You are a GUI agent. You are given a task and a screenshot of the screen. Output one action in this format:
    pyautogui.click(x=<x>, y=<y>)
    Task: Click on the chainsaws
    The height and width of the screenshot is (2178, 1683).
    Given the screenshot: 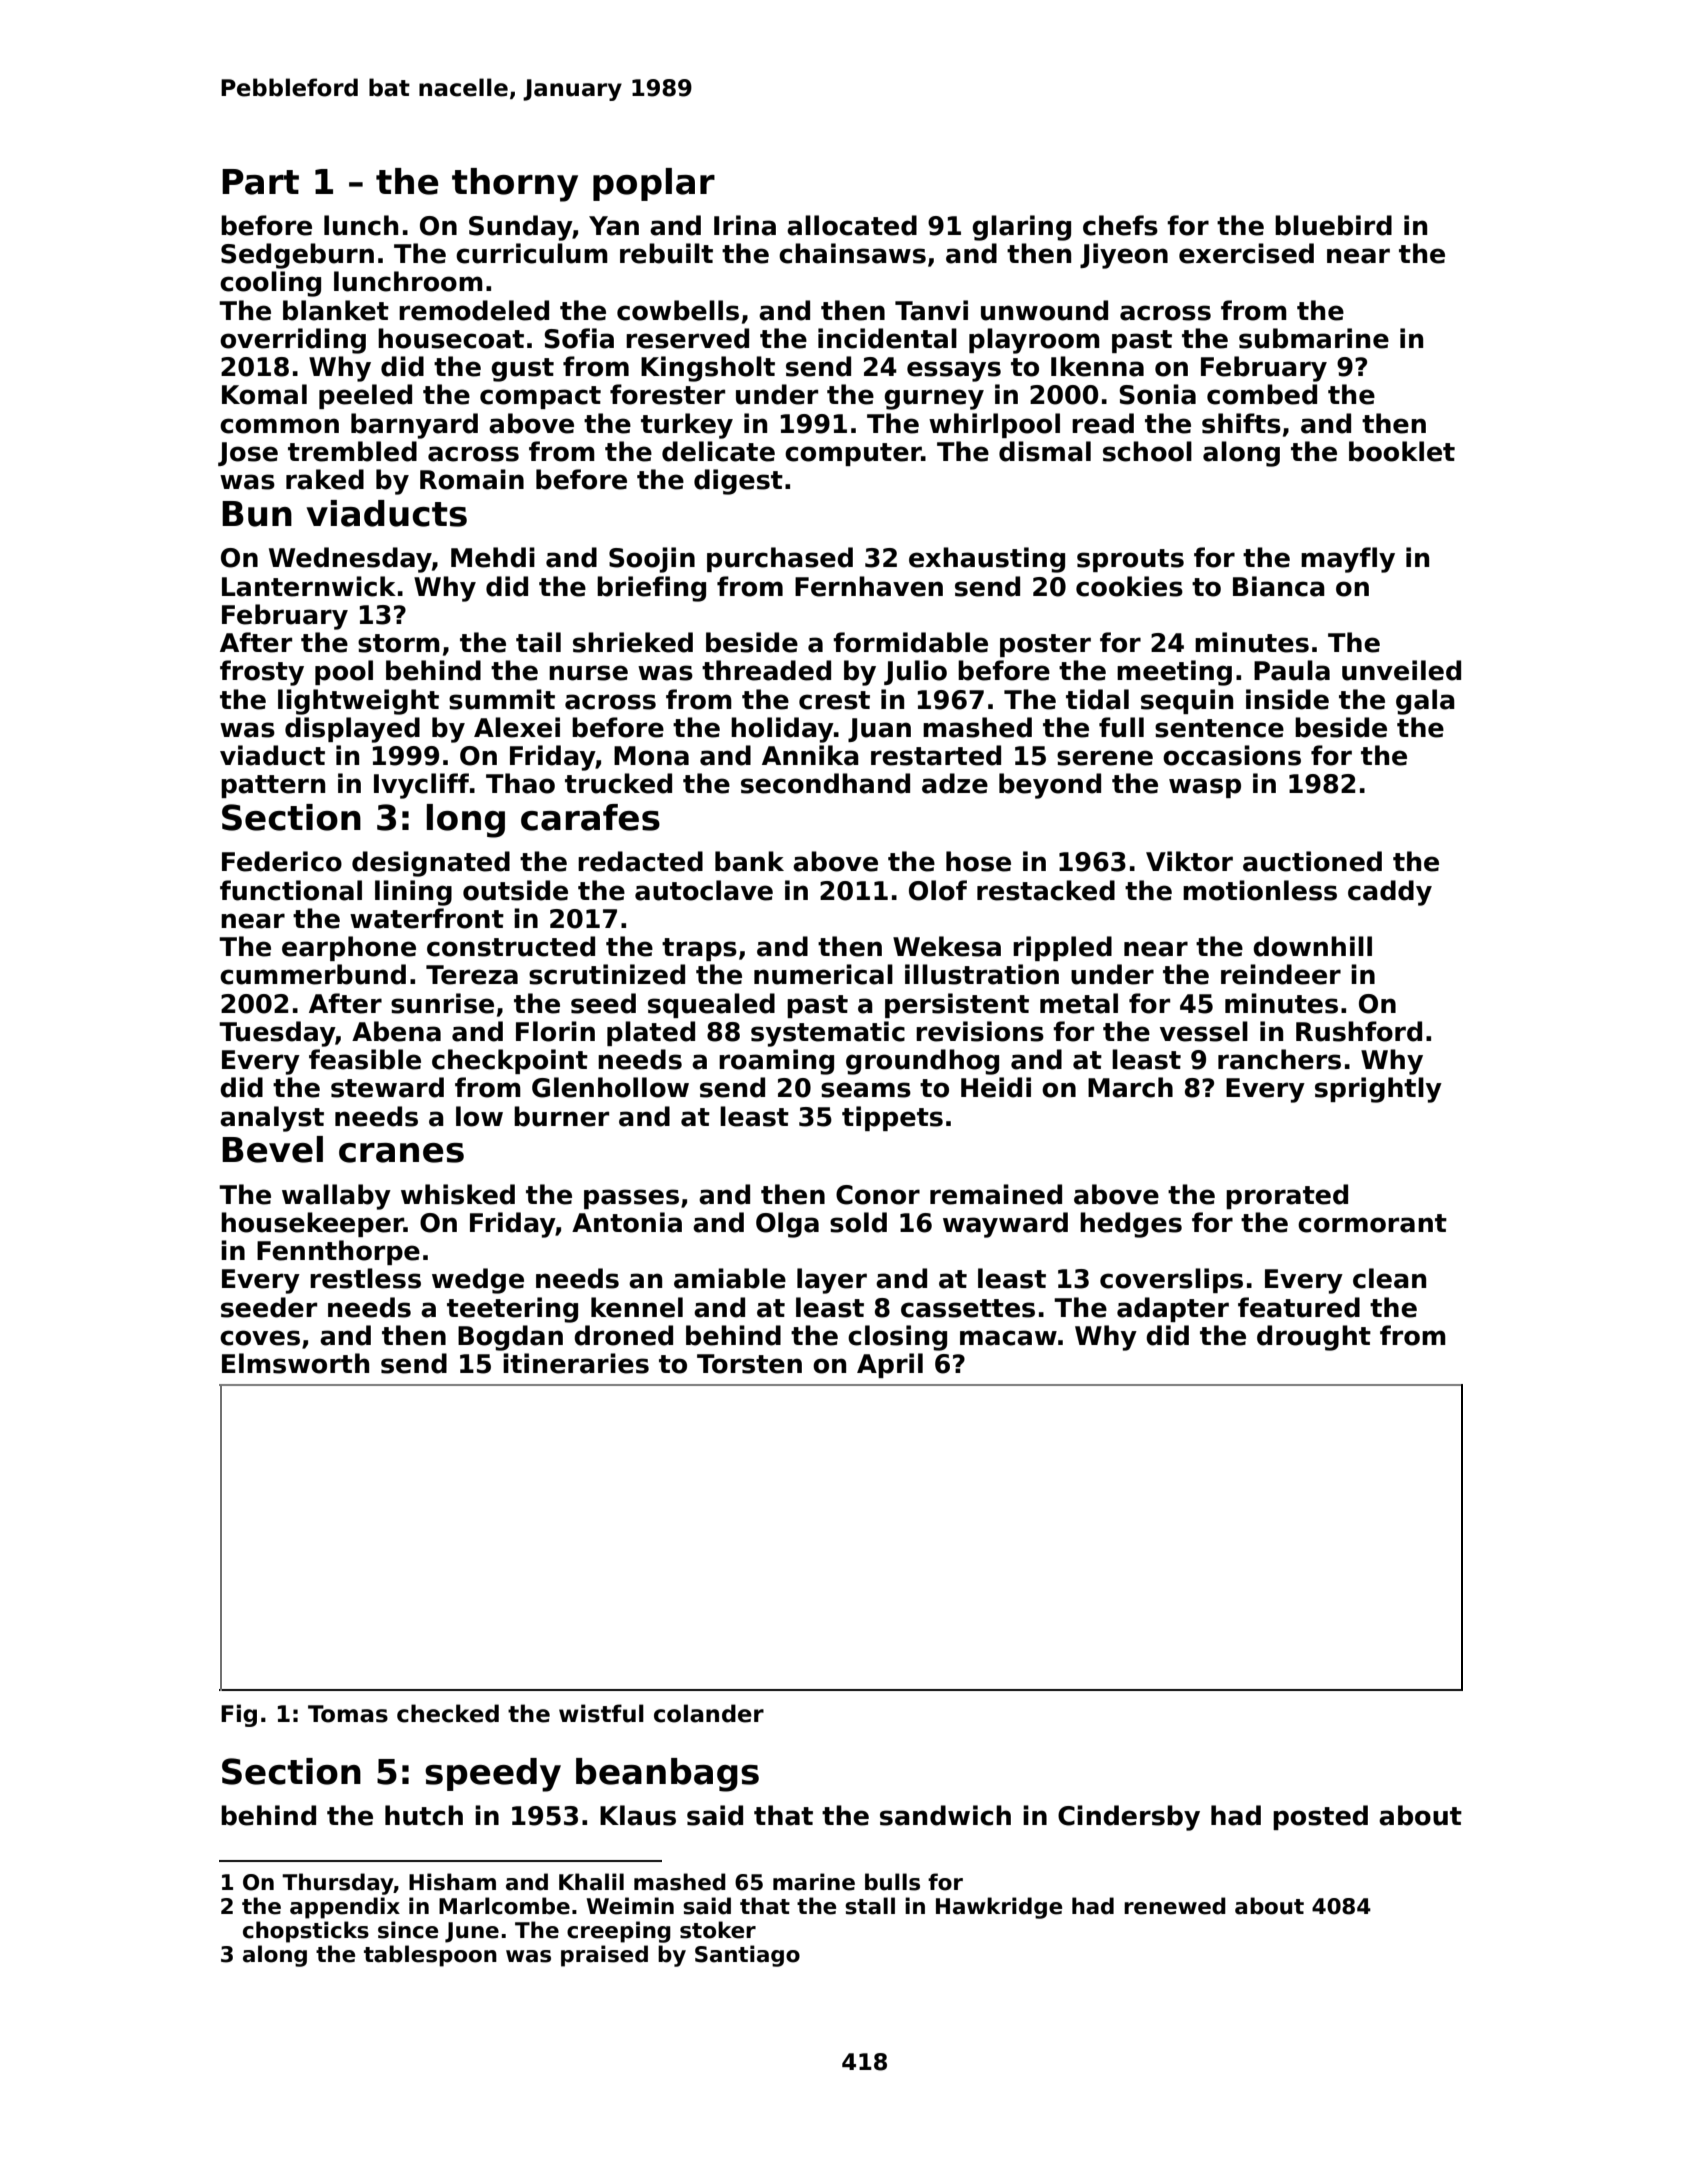 What is the action you would take?
    pyautogui.click(x=852, y=253)
